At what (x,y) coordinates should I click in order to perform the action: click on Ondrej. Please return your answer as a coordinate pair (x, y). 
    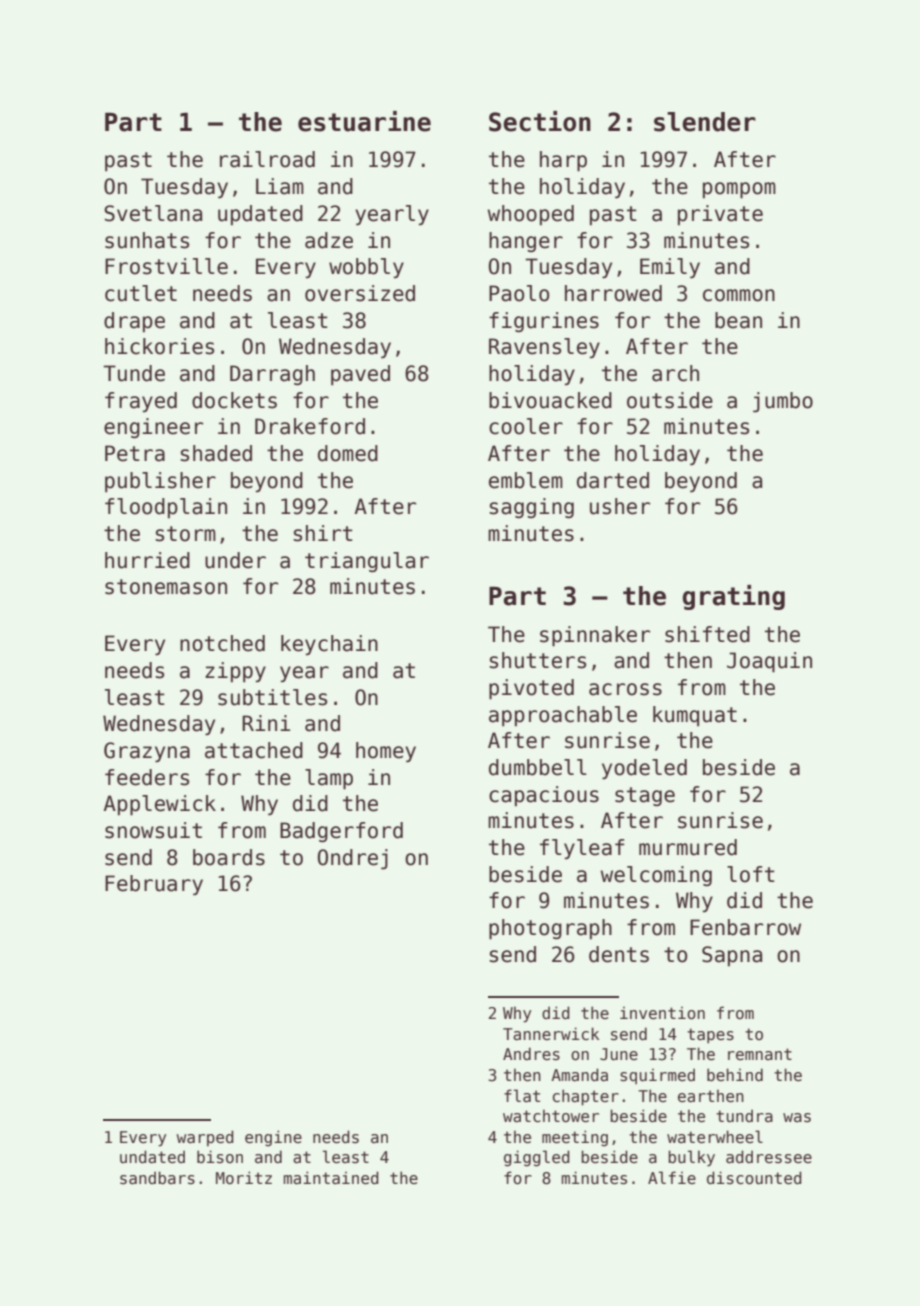
    Looking at the image, I should click on (353, 859).
